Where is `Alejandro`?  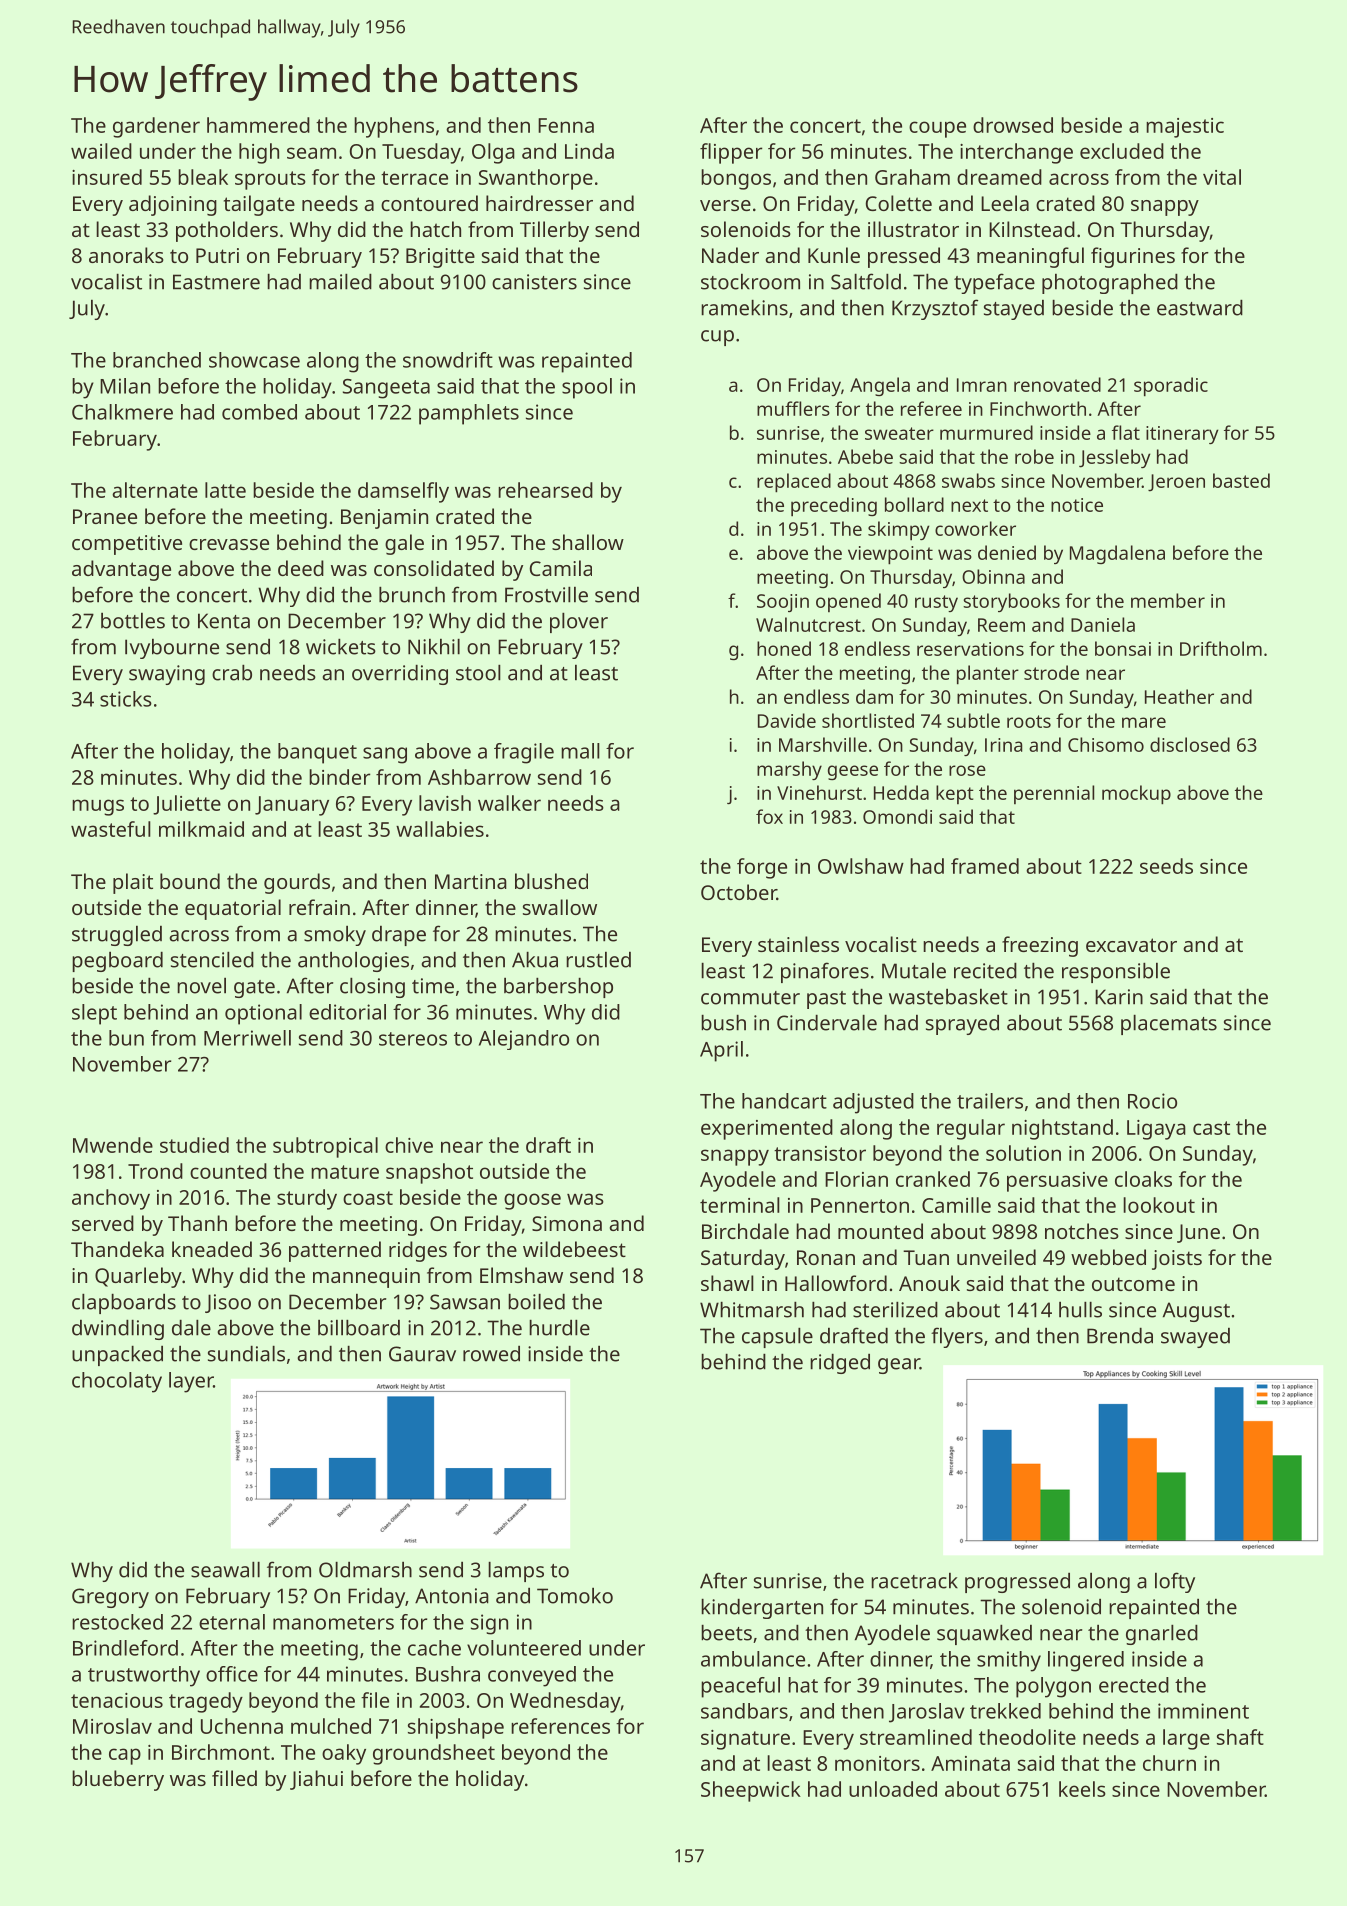 Alejandro is located at coordinates (524, 1040).
